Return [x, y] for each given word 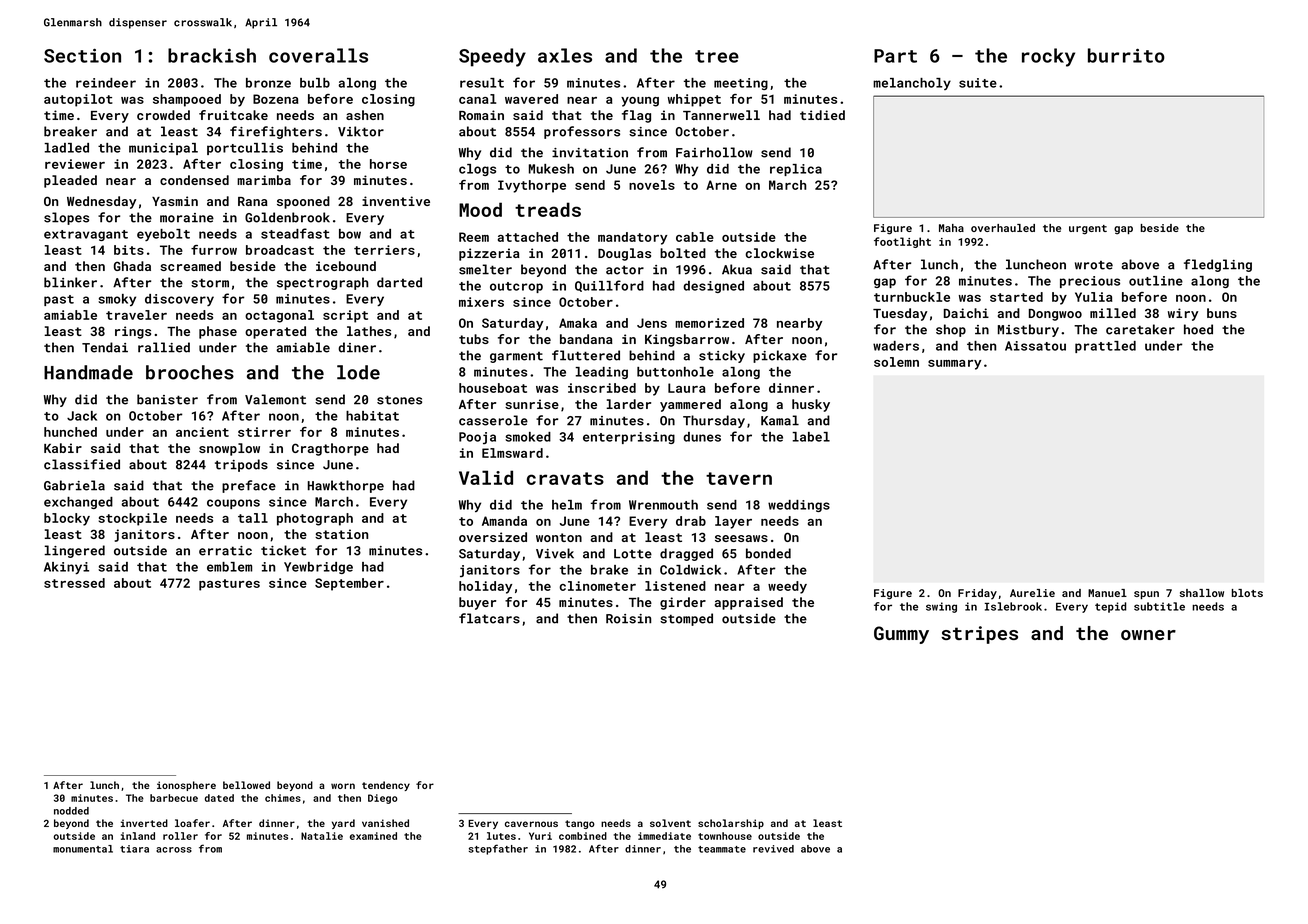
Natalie [322, 836]
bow [350, 234]
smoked [528, 437]
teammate [722, 849]
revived [773, 849]
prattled [1105, 347]
